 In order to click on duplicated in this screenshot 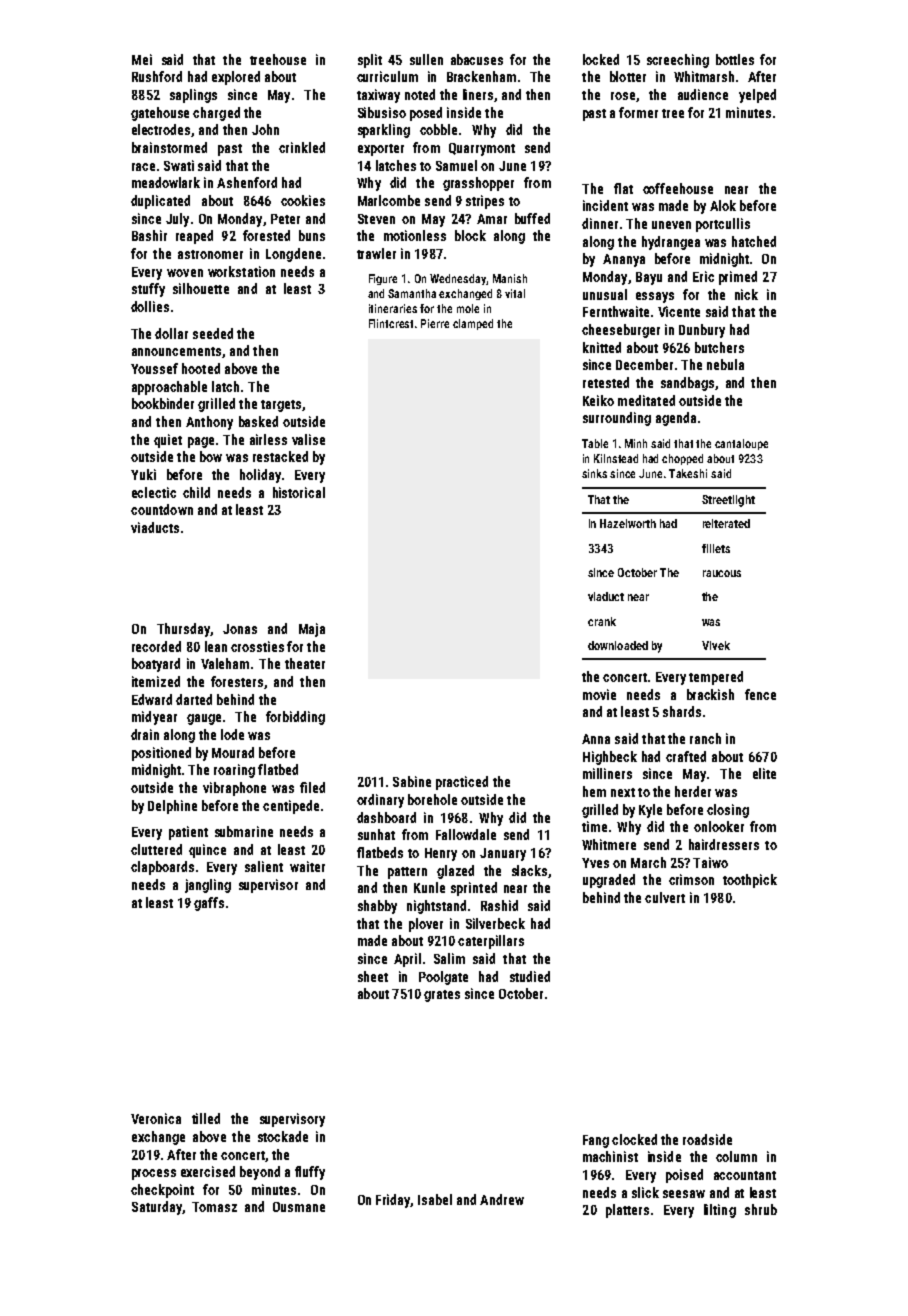, I will do `click(160, 202)`.
